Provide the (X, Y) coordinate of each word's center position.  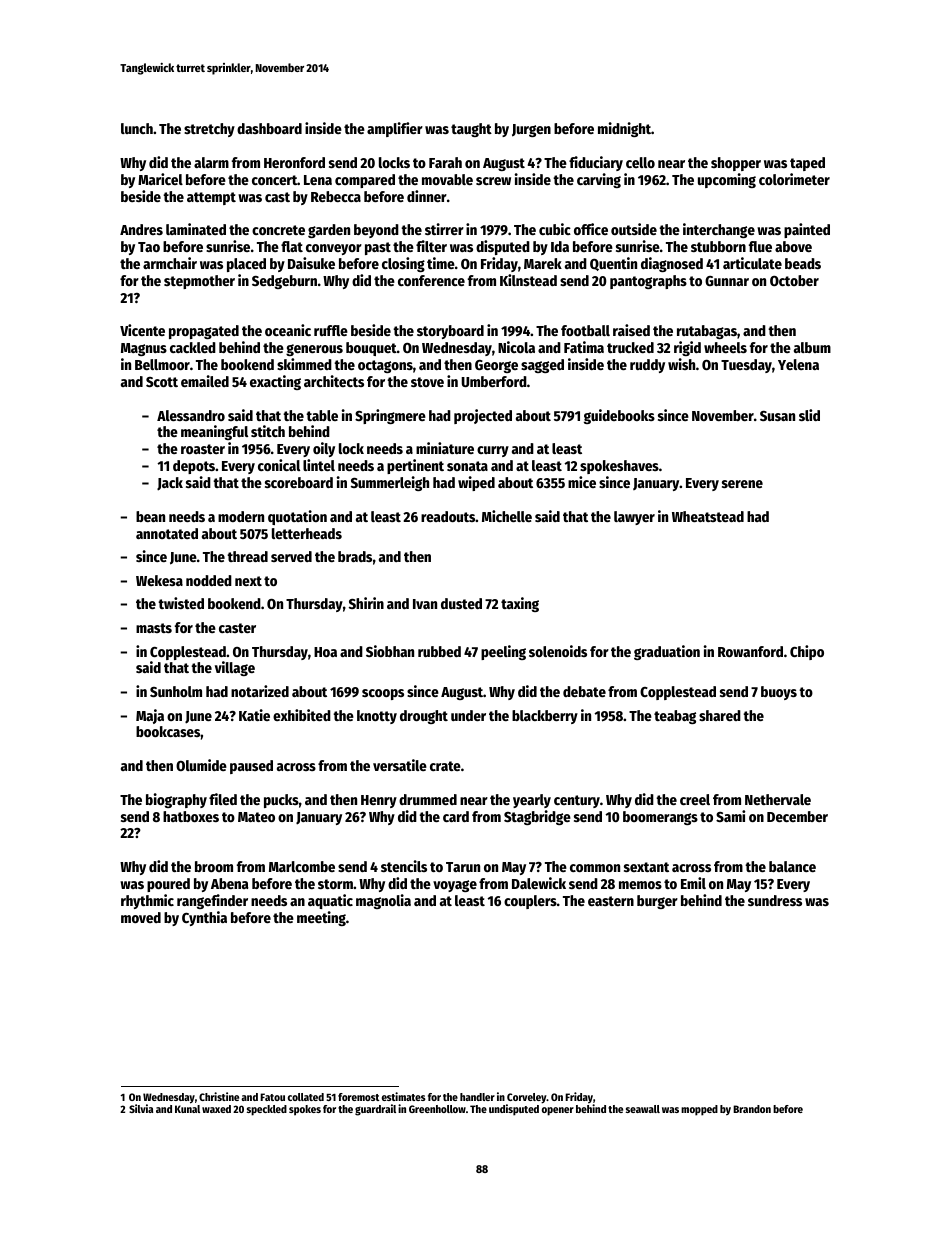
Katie (254, 715)
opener (558, 1111)
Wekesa (159, 580)
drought (424, 717)
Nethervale (778, 799)
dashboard (269, 128)
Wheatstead (708, 516)
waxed (216, 1109)
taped (807, 164)
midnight (624, 129)
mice (582, 482)
